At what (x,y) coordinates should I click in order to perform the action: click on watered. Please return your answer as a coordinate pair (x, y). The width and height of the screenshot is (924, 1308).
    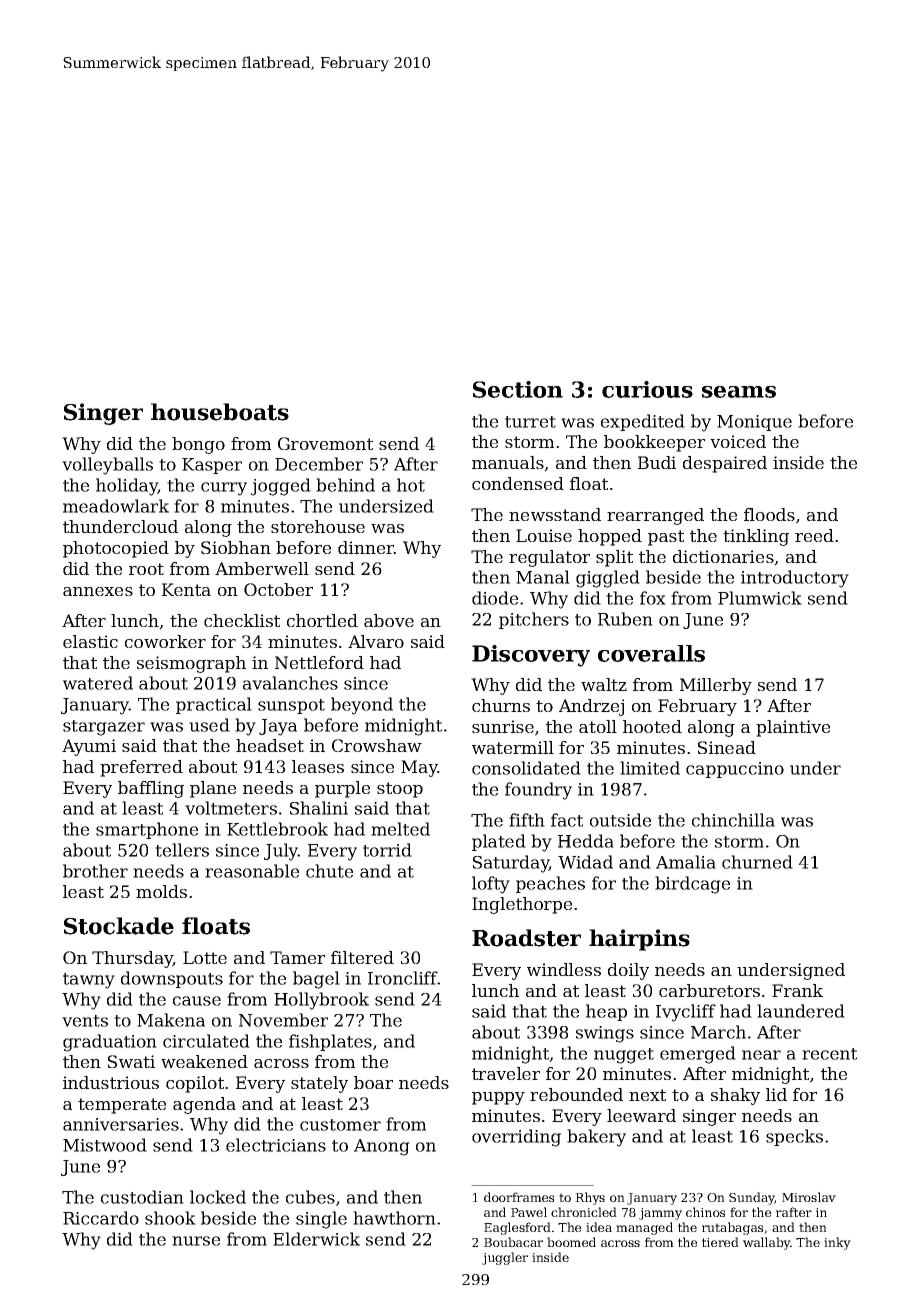
    Looking at the image, I should click on (98, 683).
